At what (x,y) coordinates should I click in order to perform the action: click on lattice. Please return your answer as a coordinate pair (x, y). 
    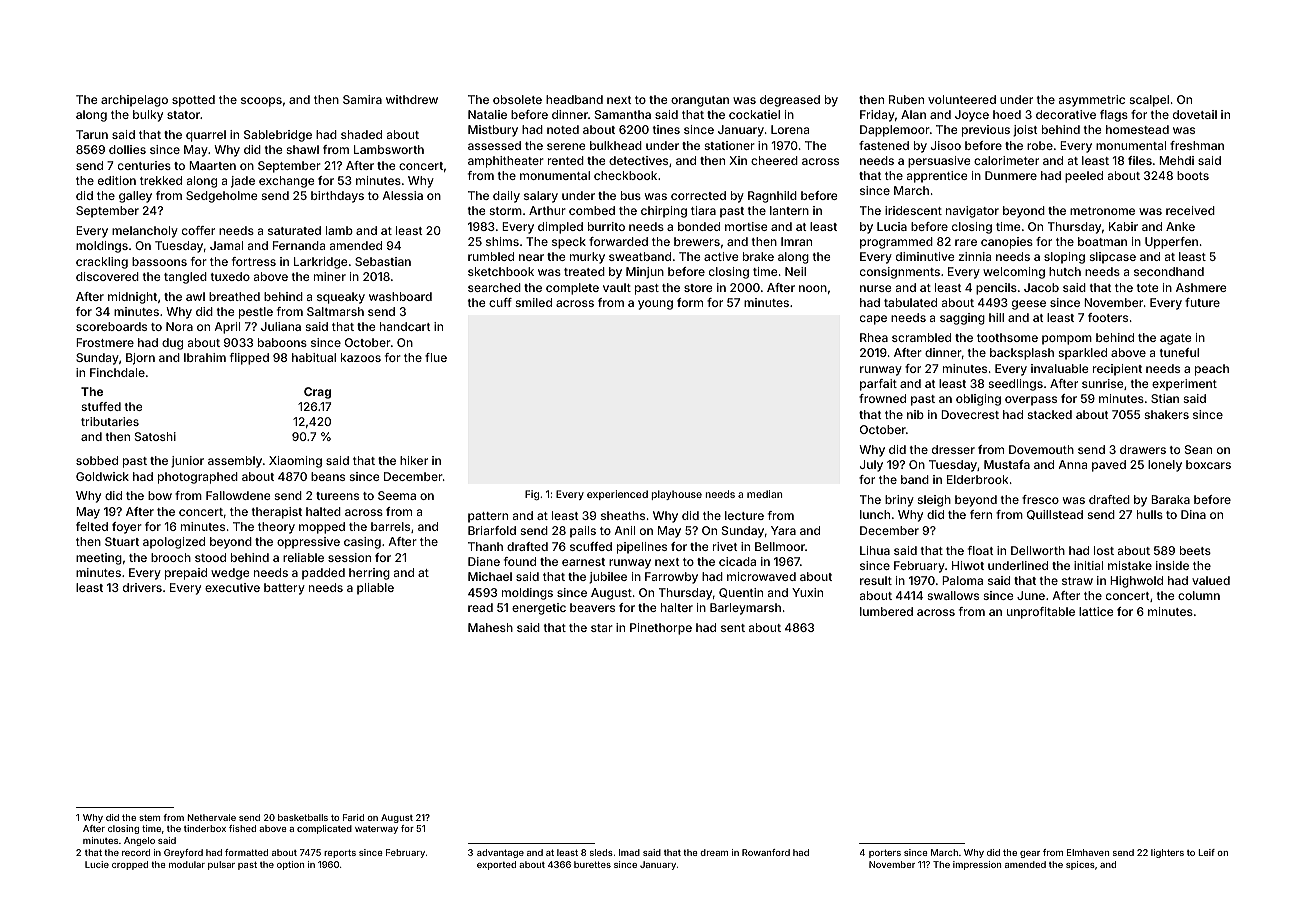
    Looking at the image, I should click on (1096, 611).
